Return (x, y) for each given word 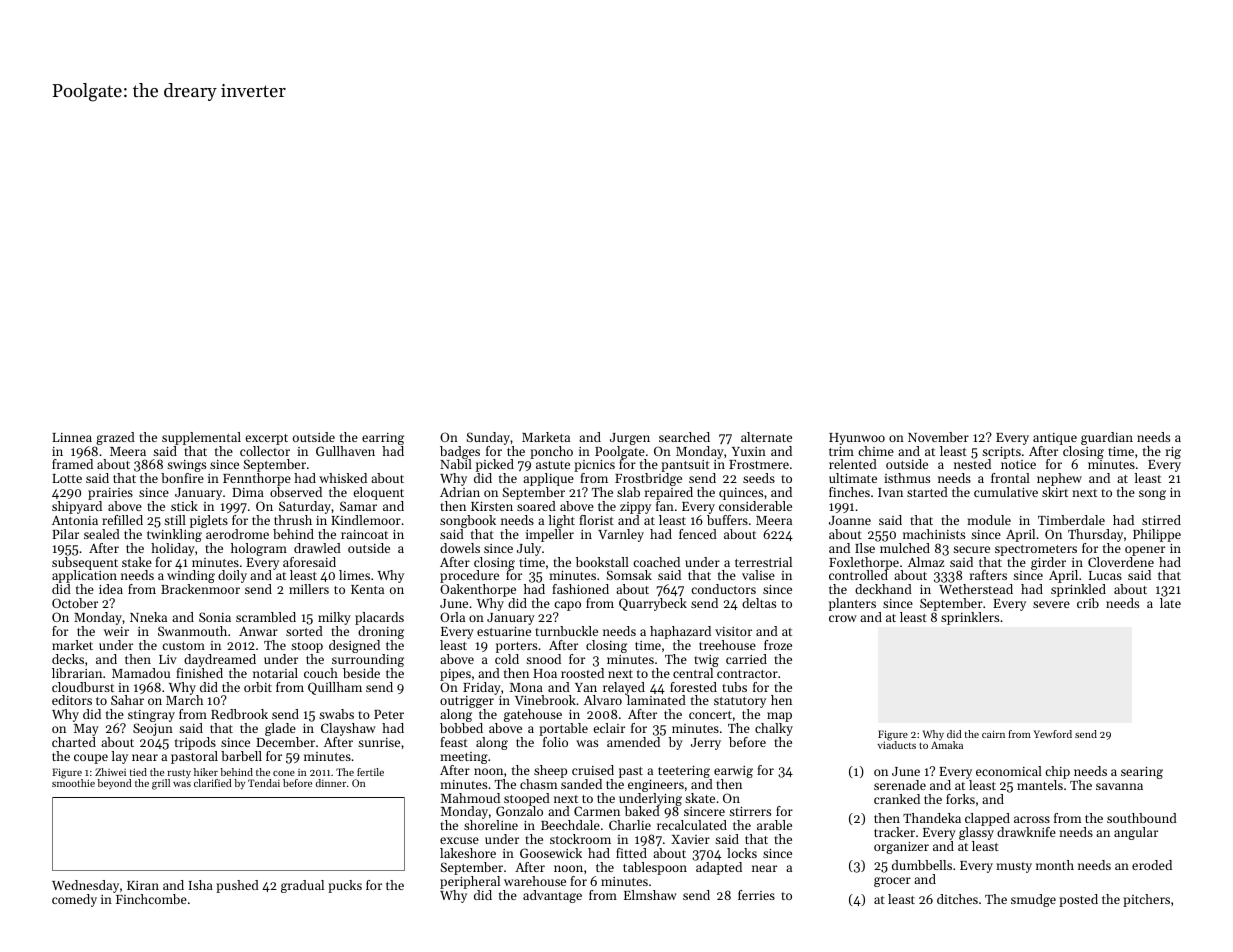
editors (72, 700)
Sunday (488, 438)
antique (1055, 439)
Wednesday (85, 886)
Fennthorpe (257, 479)
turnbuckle (566, 631)
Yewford (1053, 734)
